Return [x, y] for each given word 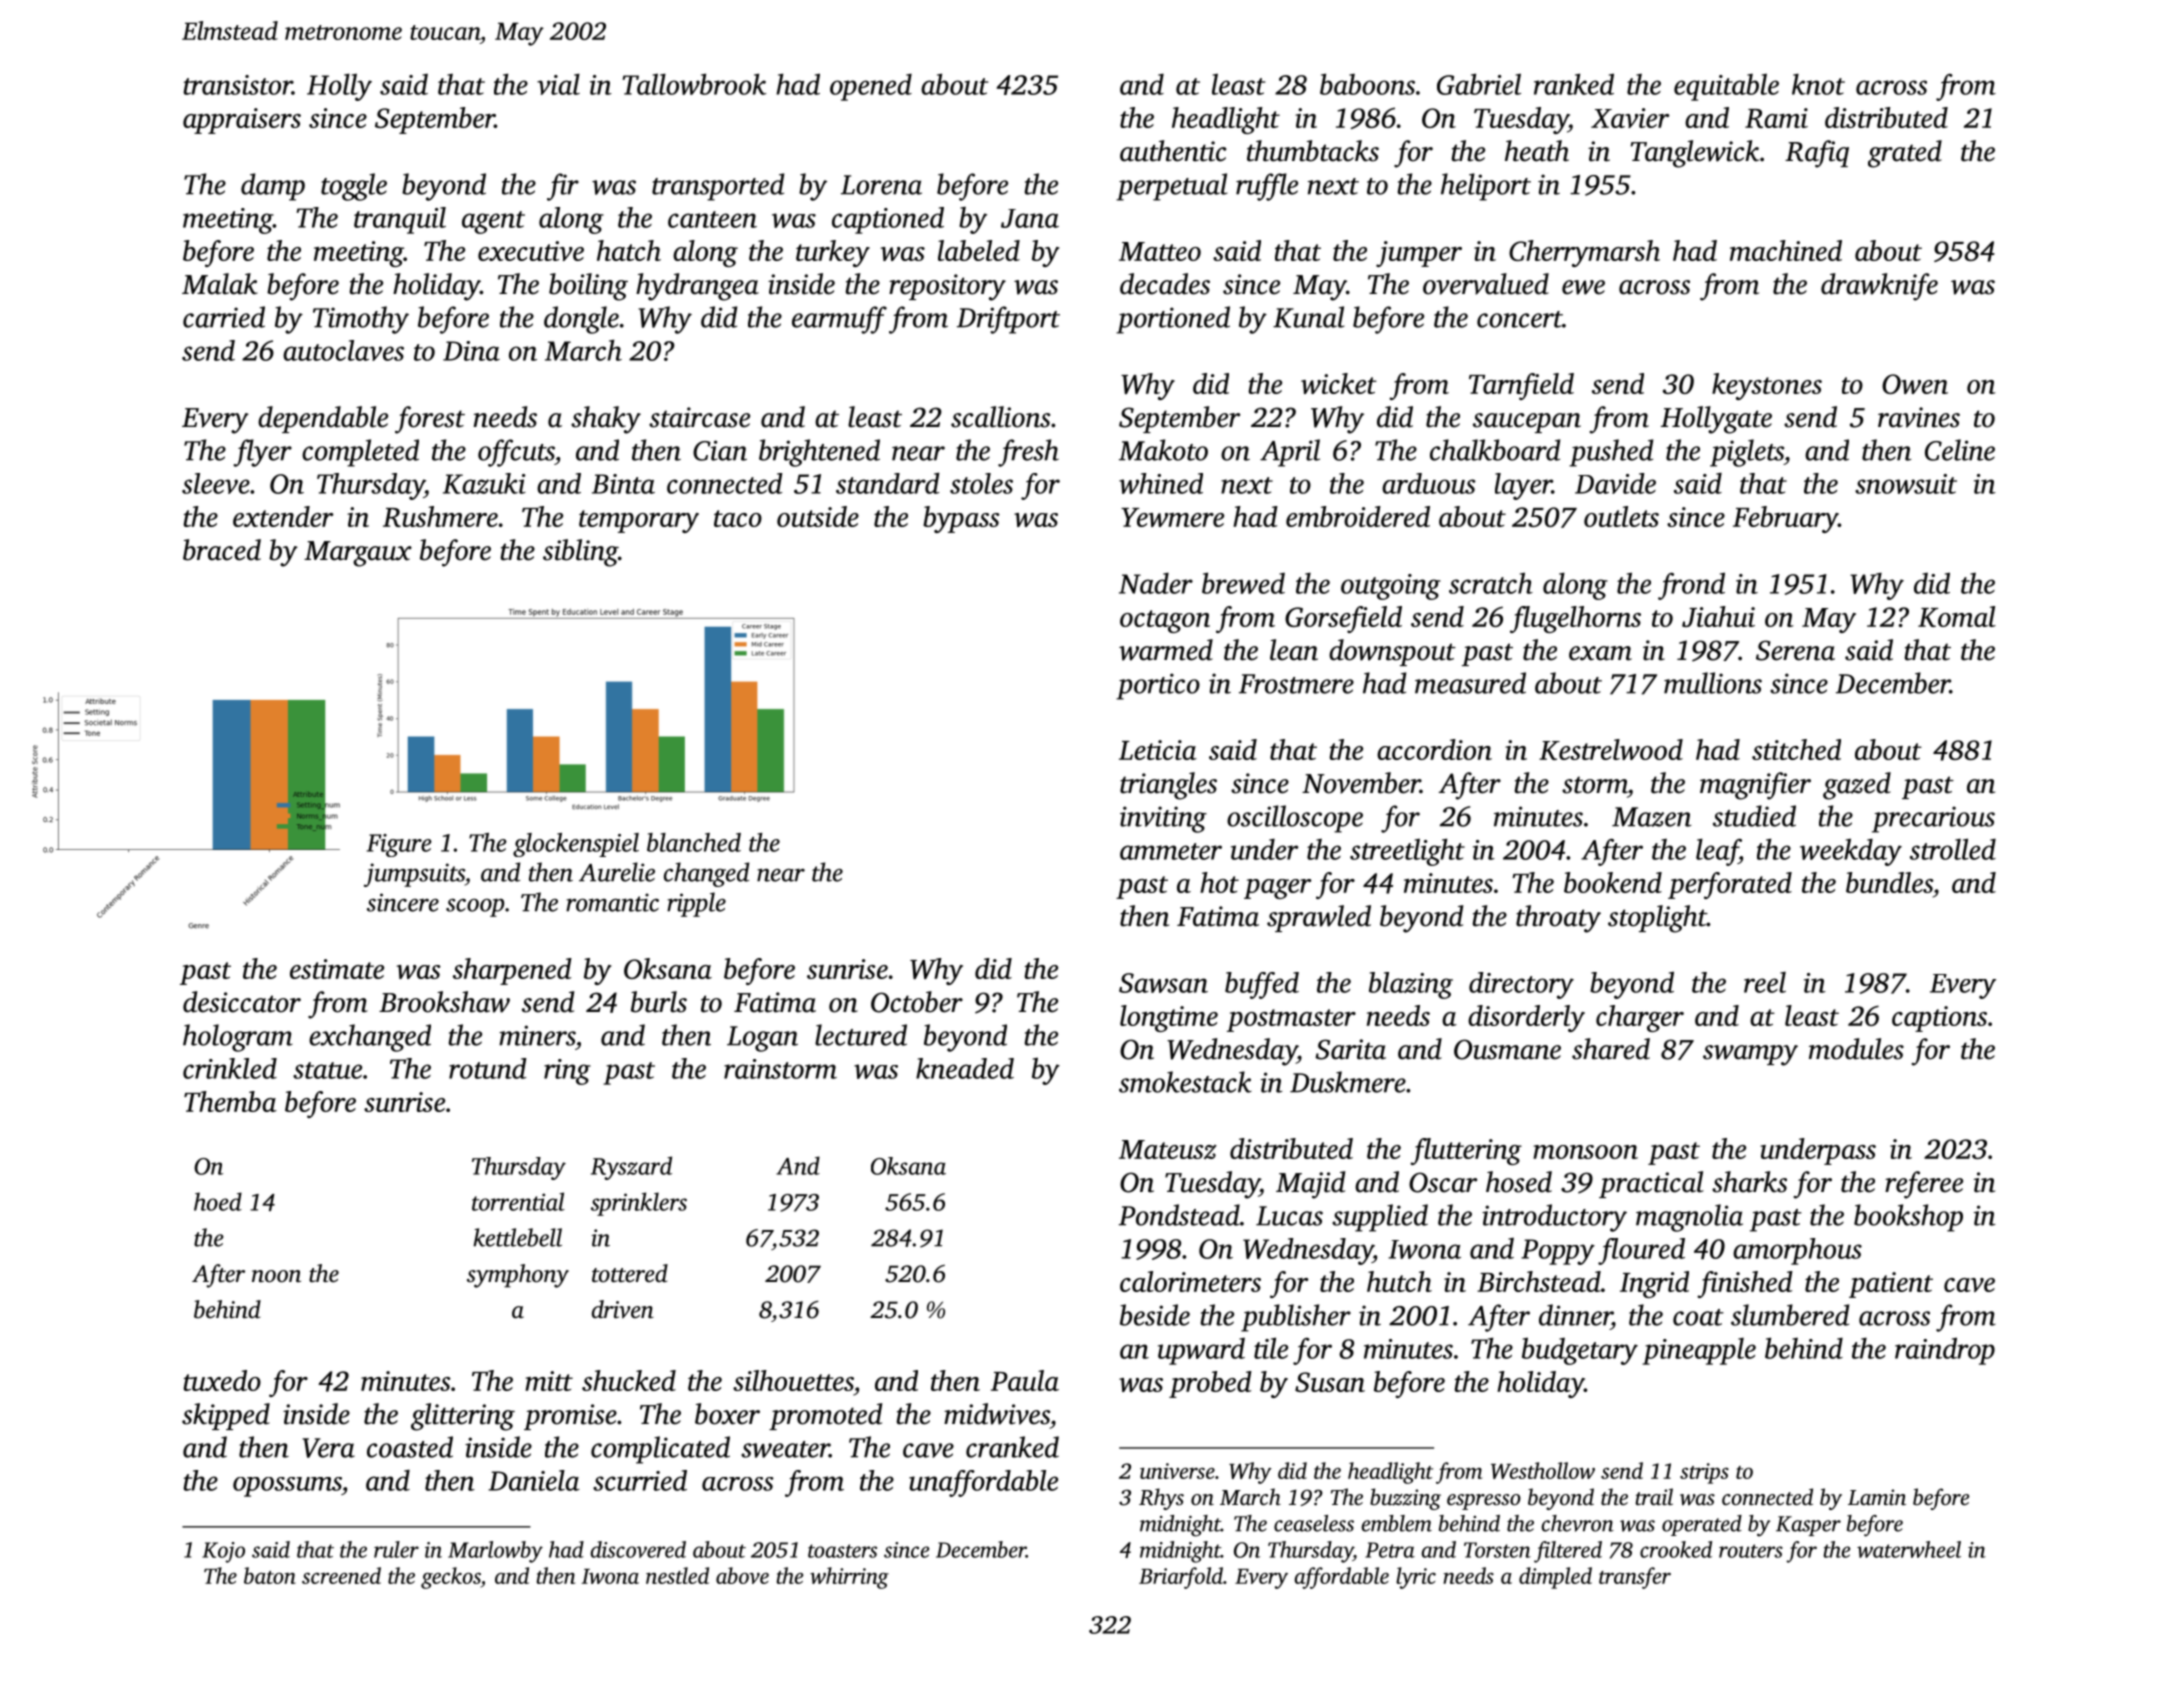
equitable [1726, 87]
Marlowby [495, 1552]
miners [537, 1035]
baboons [1367, 84]
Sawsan [1163, 983]
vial [558, 84]
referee [1924, 1185]
